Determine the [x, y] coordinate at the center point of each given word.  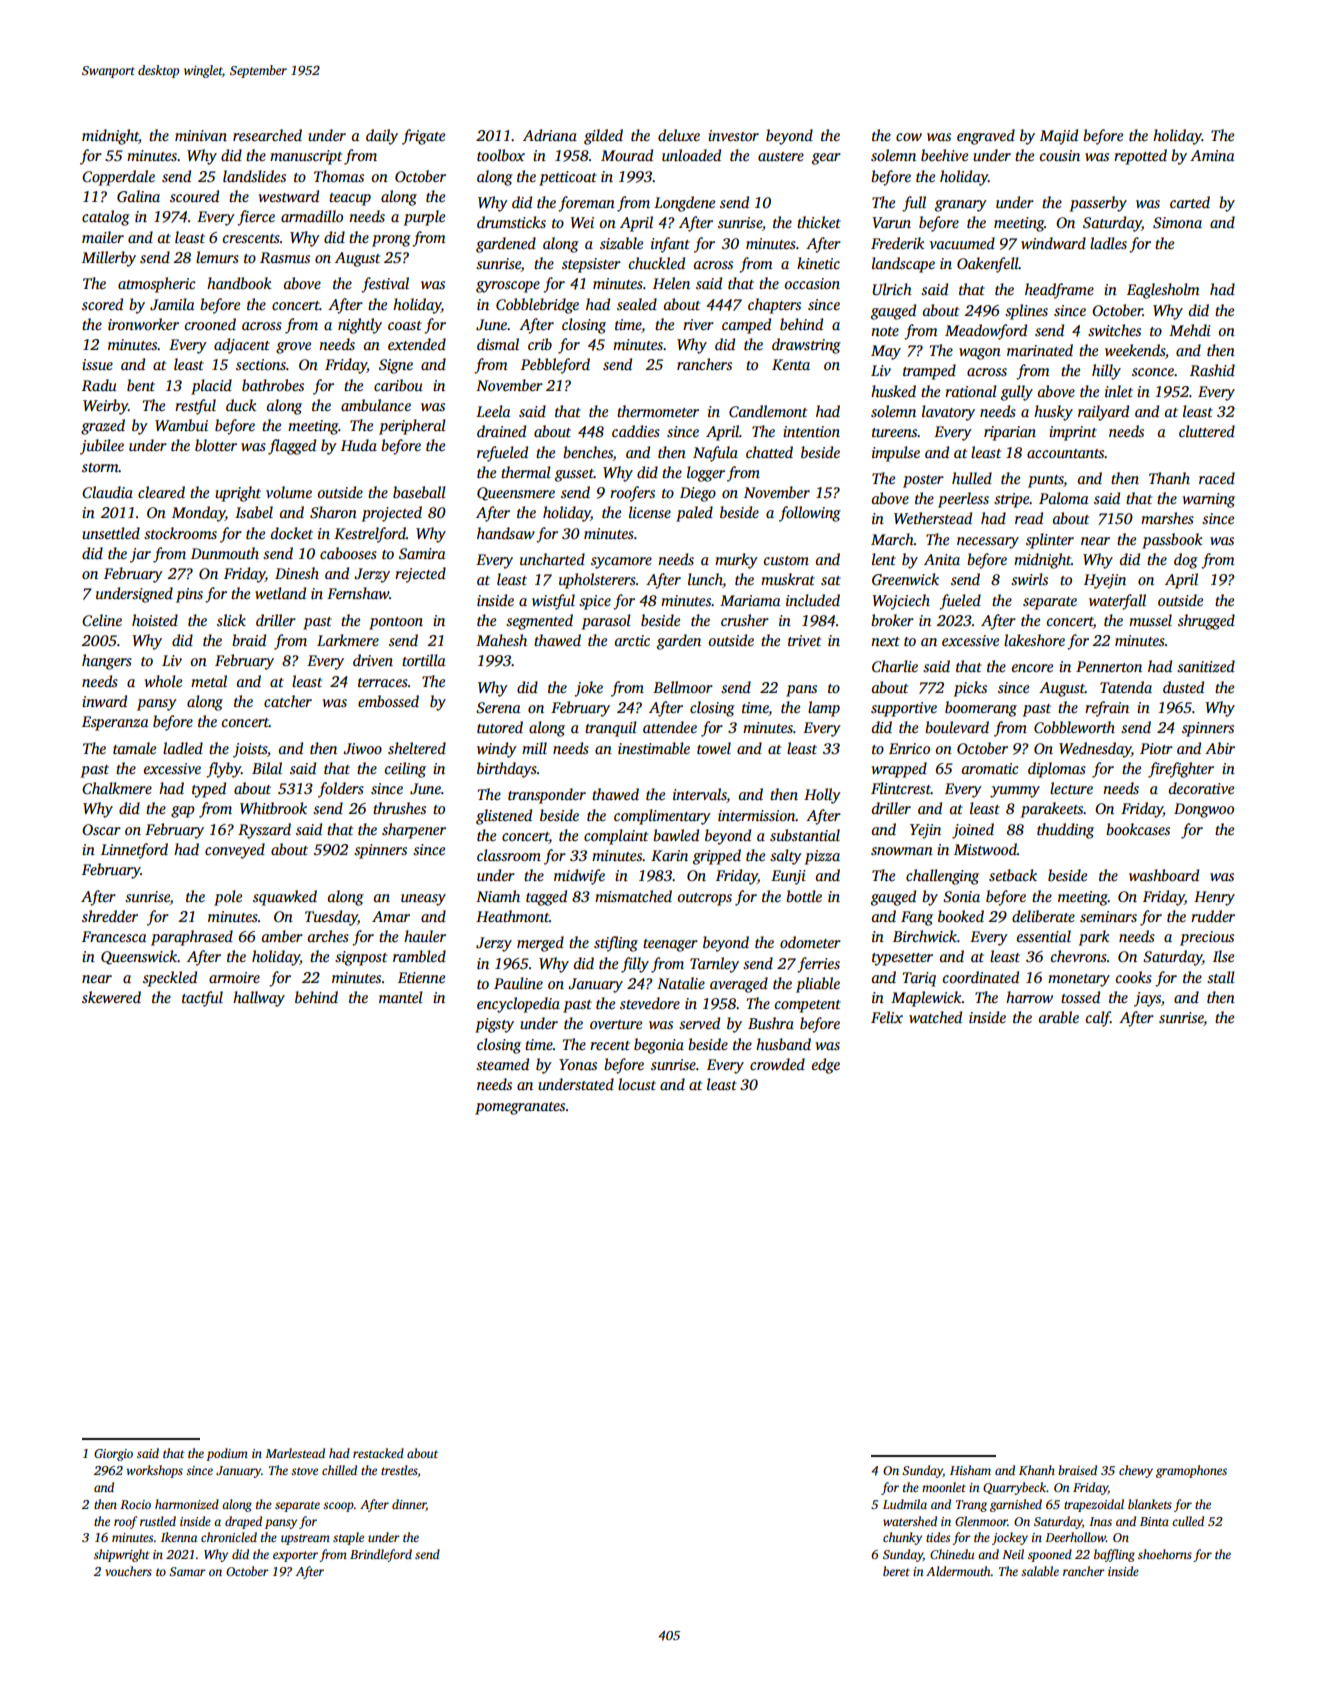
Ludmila [905, 1504]
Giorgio [113, 1455]
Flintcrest [901, 788]
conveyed [235, 851]
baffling [1114, 1555]
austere [781, 156]
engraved [986, 137]
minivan [201, 135]
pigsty [494, 1025]
